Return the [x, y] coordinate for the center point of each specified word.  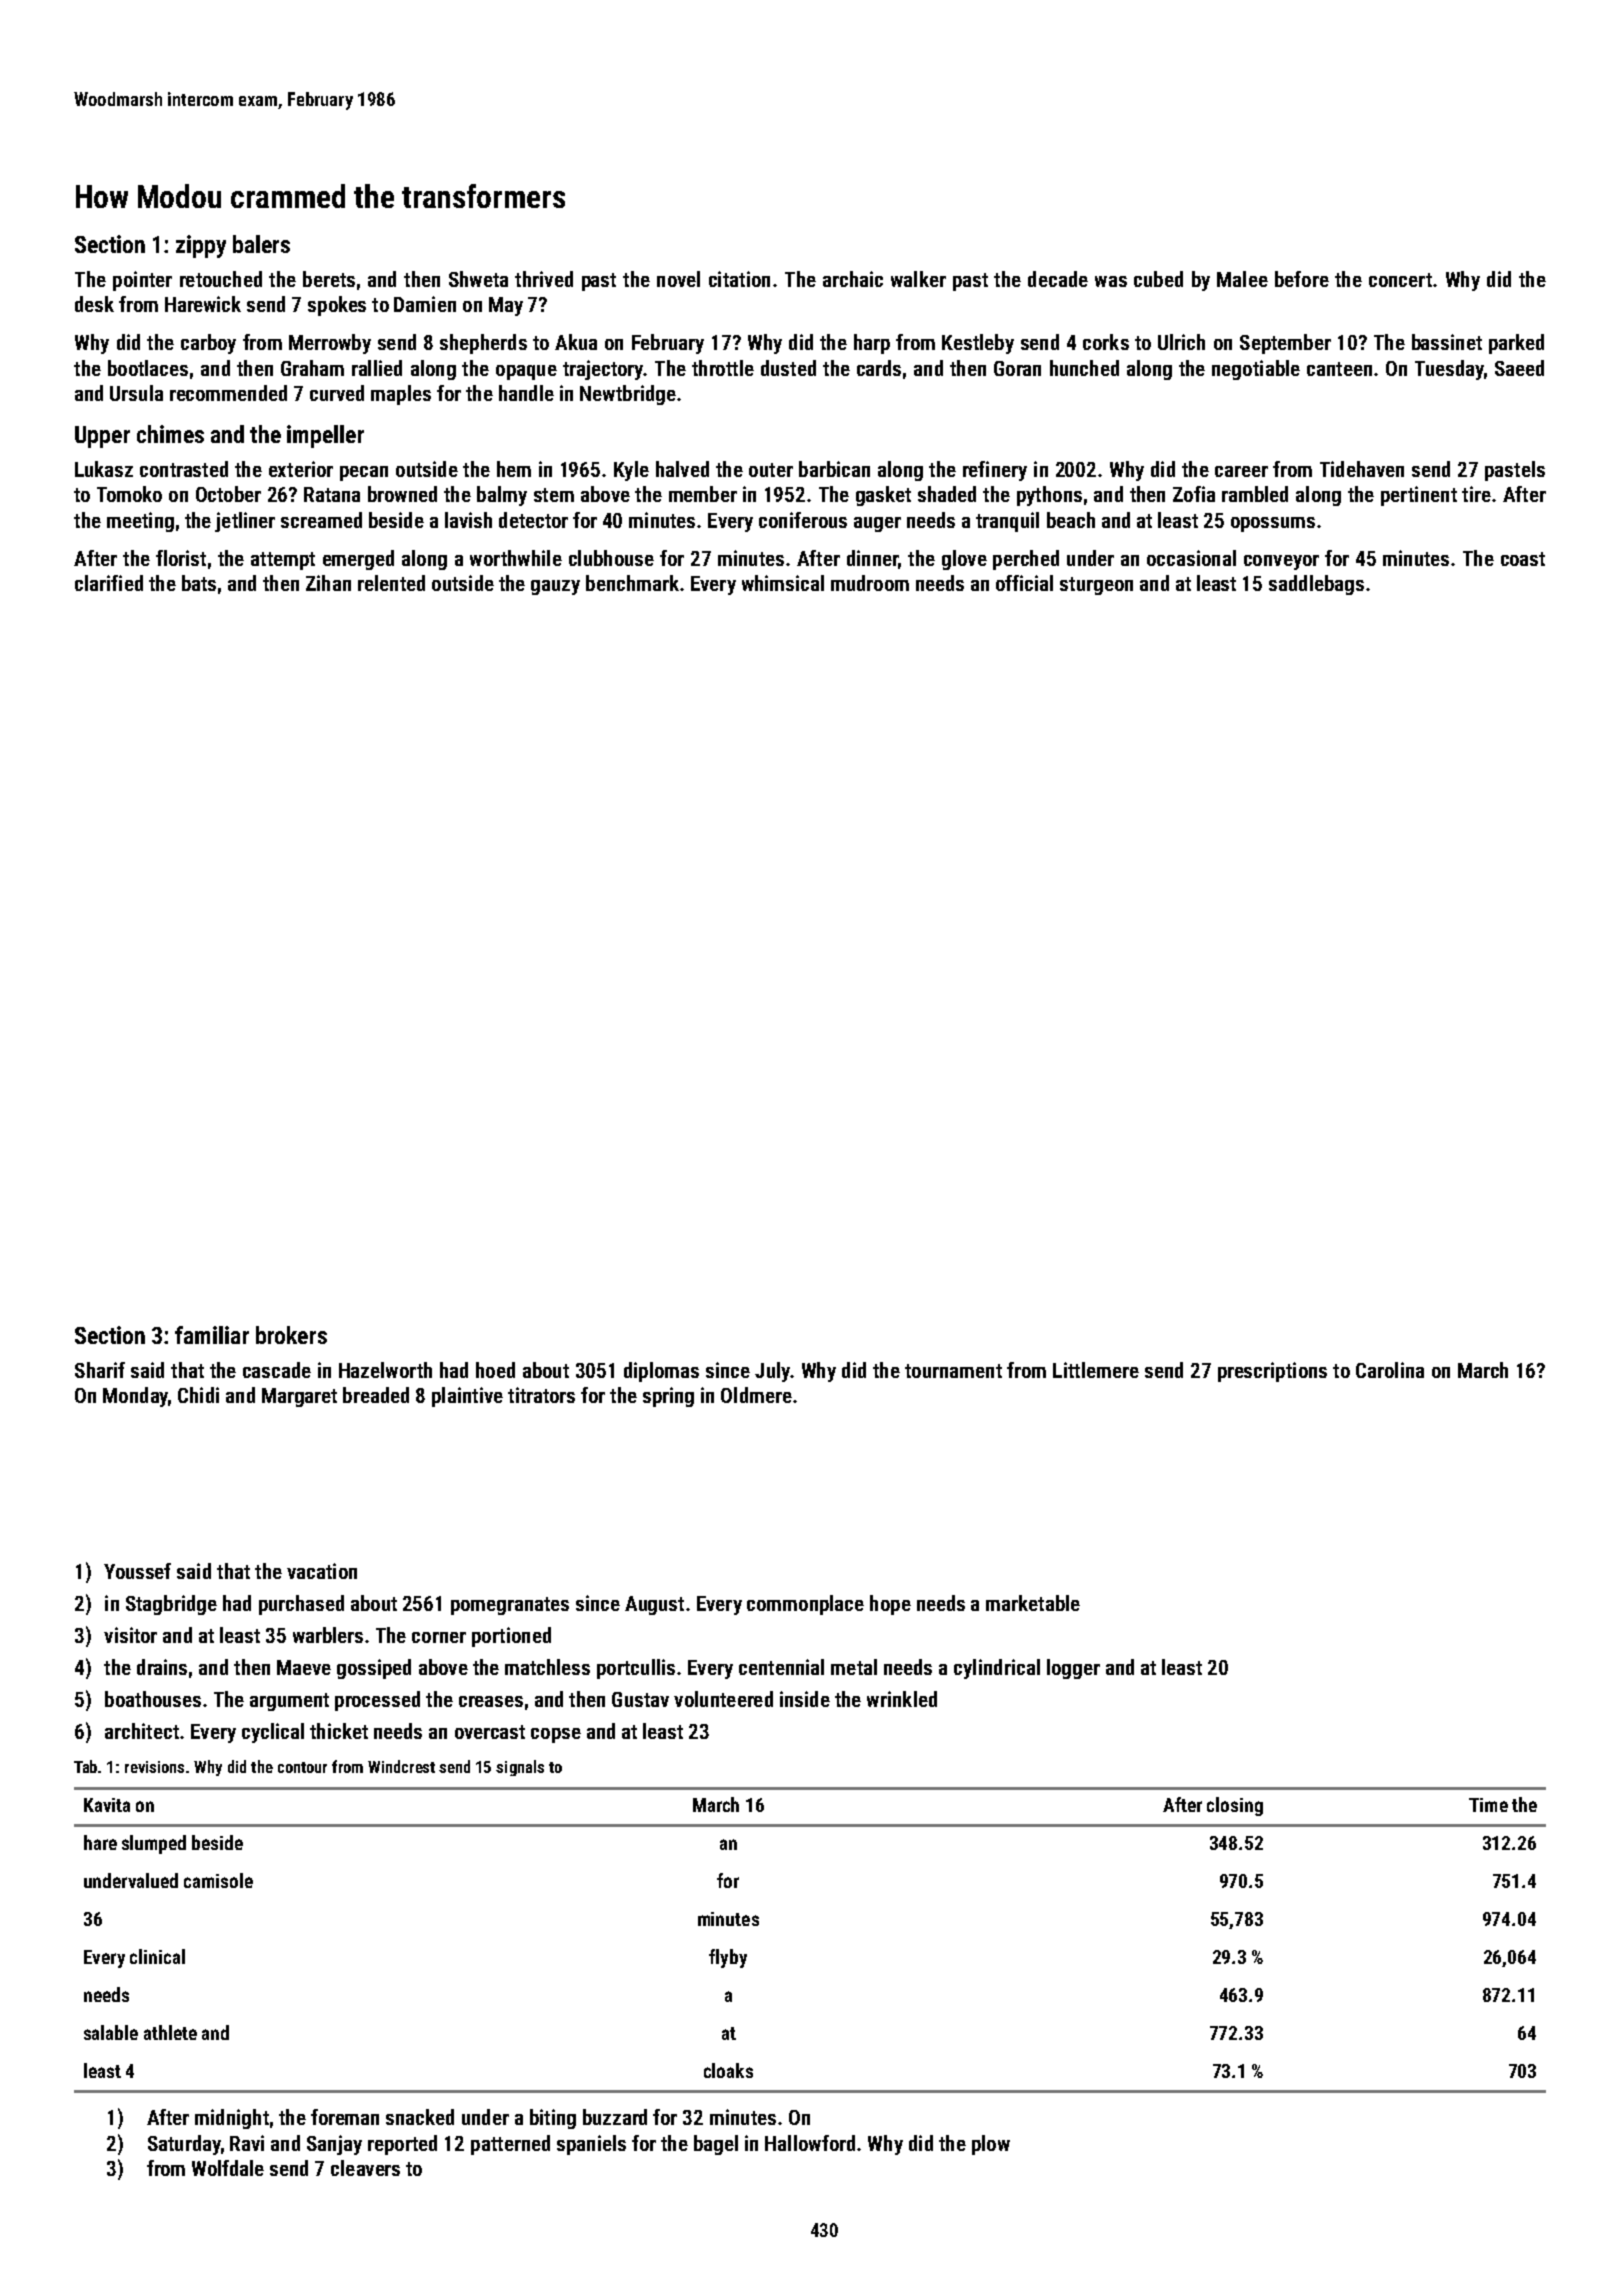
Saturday [184, 2145]
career [1241, 471]
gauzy [555, 587]
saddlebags [1316, 585]
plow [991, 2145]
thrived [544, 279]
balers [261, 244]
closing [1235, 1806]
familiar [212, 1335]
